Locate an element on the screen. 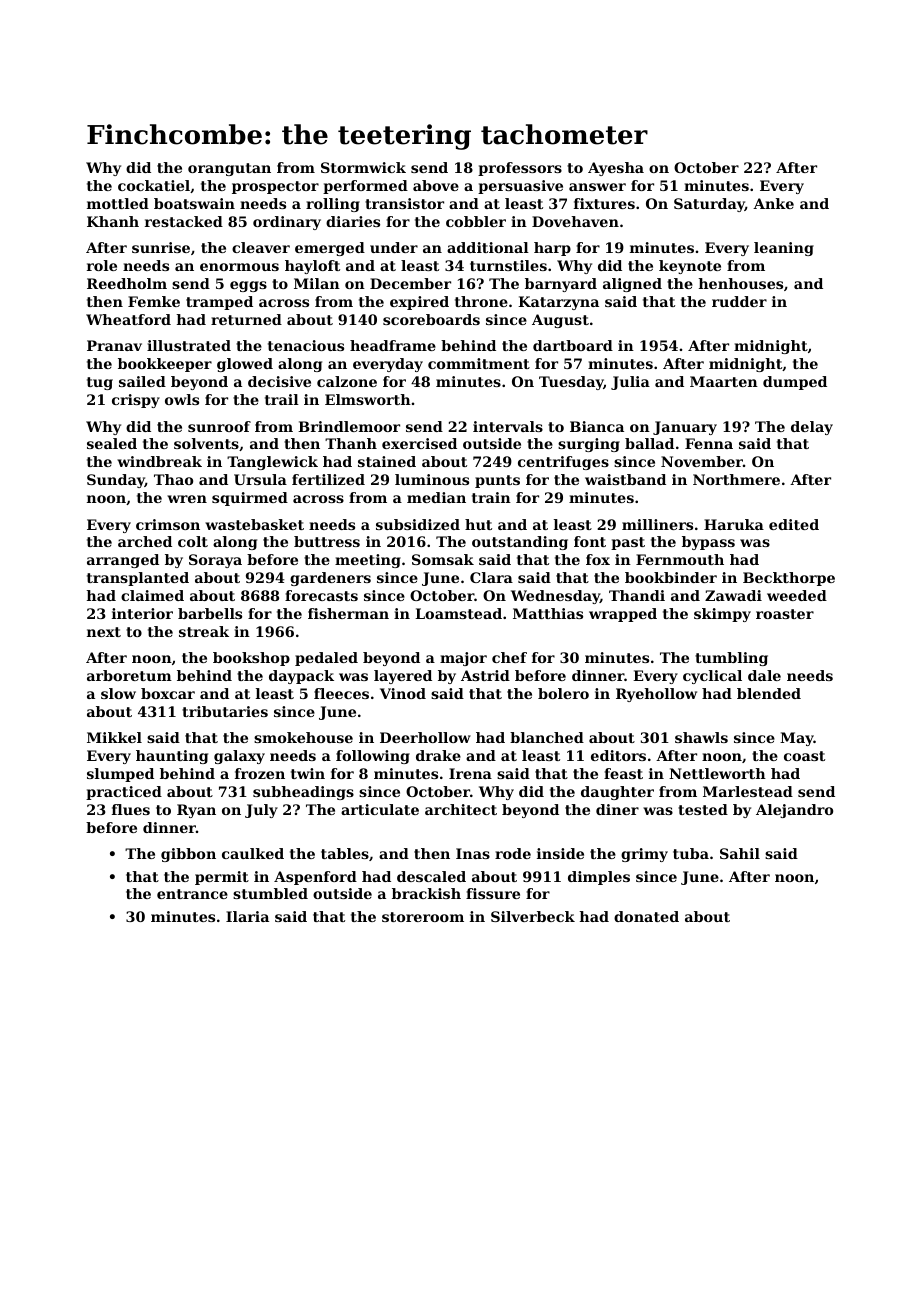 The width and height of the screenshot is (924, 1308). dartboard is located at coordinates (573, 345).
